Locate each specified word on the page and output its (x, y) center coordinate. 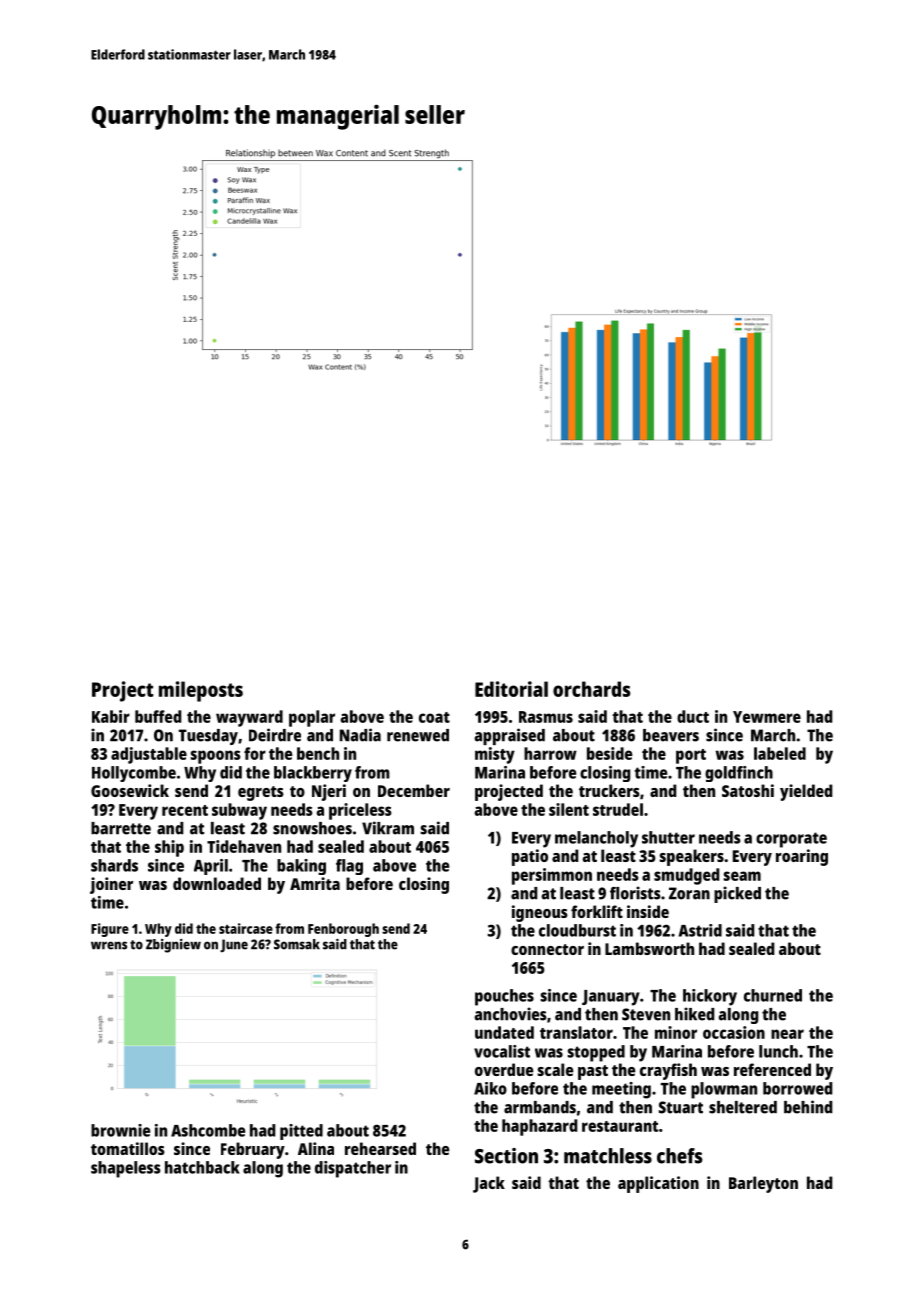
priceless (360, 811)
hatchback (202, 1167)
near (787, 1034)
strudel (618, 809)
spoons (215, 757)
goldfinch (739, 774)
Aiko (490, 1088)
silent (569, 809)
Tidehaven (244, 846)
